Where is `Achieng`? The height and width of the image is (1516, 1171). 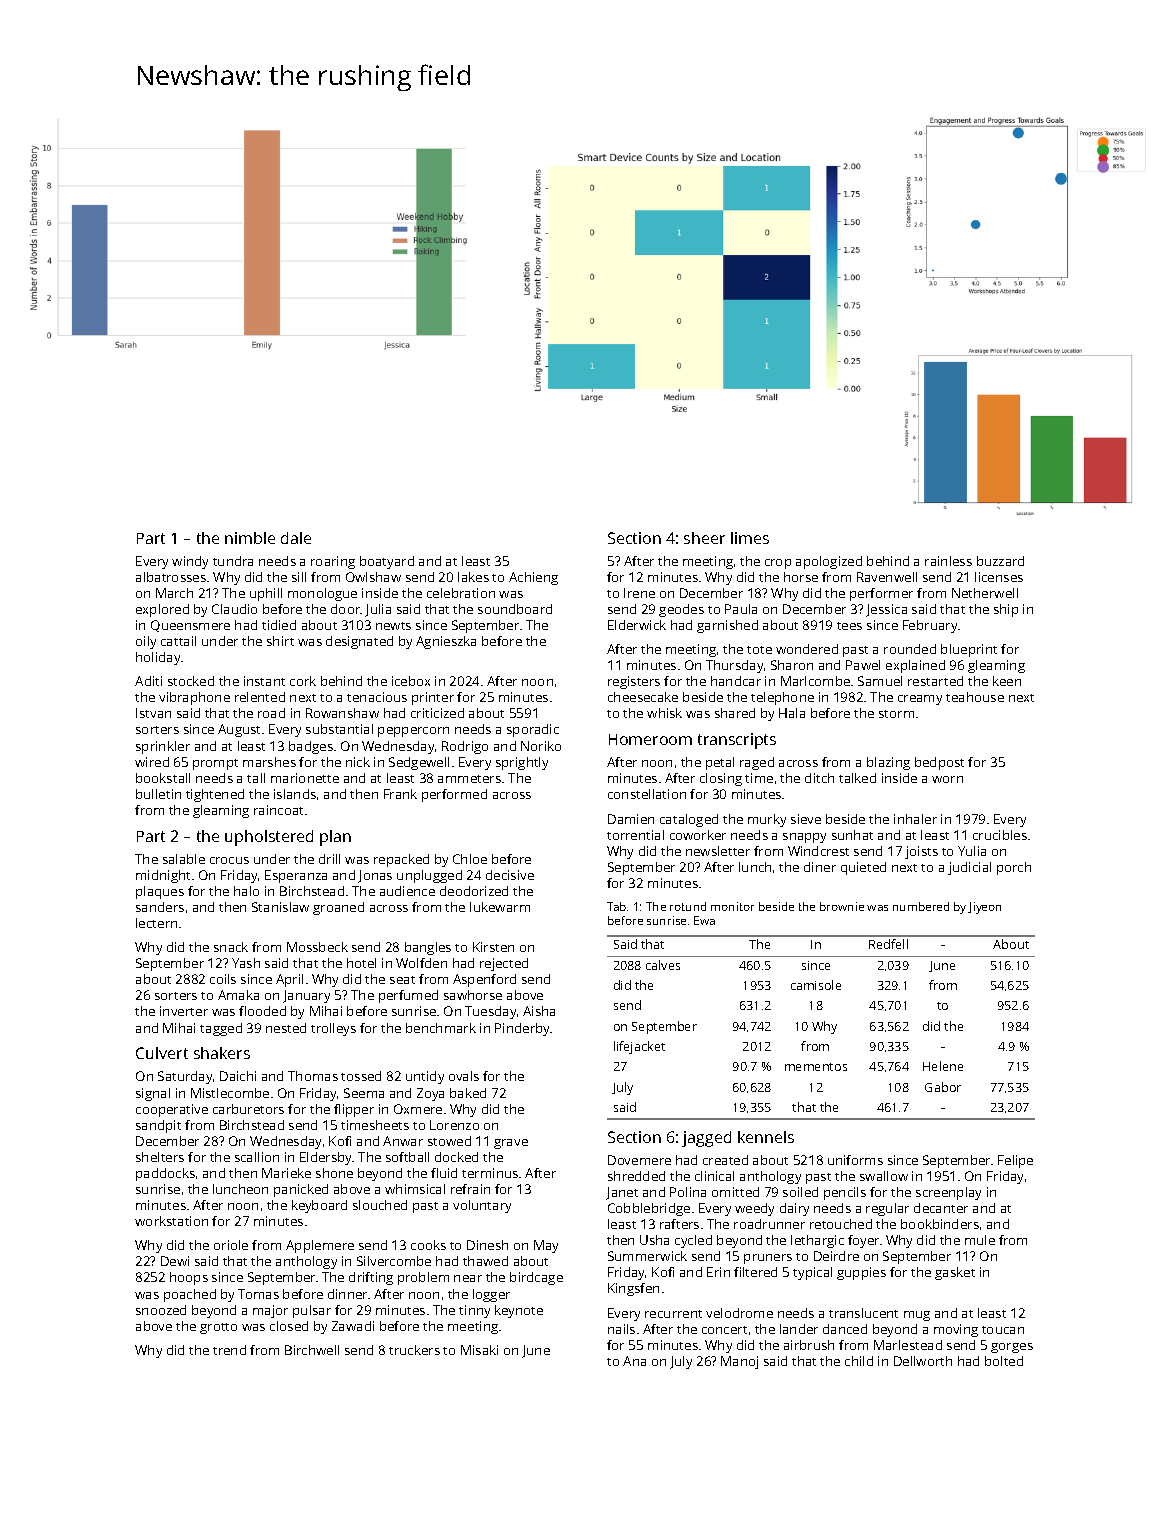
Achieng is located at coordinates (533, 578).
